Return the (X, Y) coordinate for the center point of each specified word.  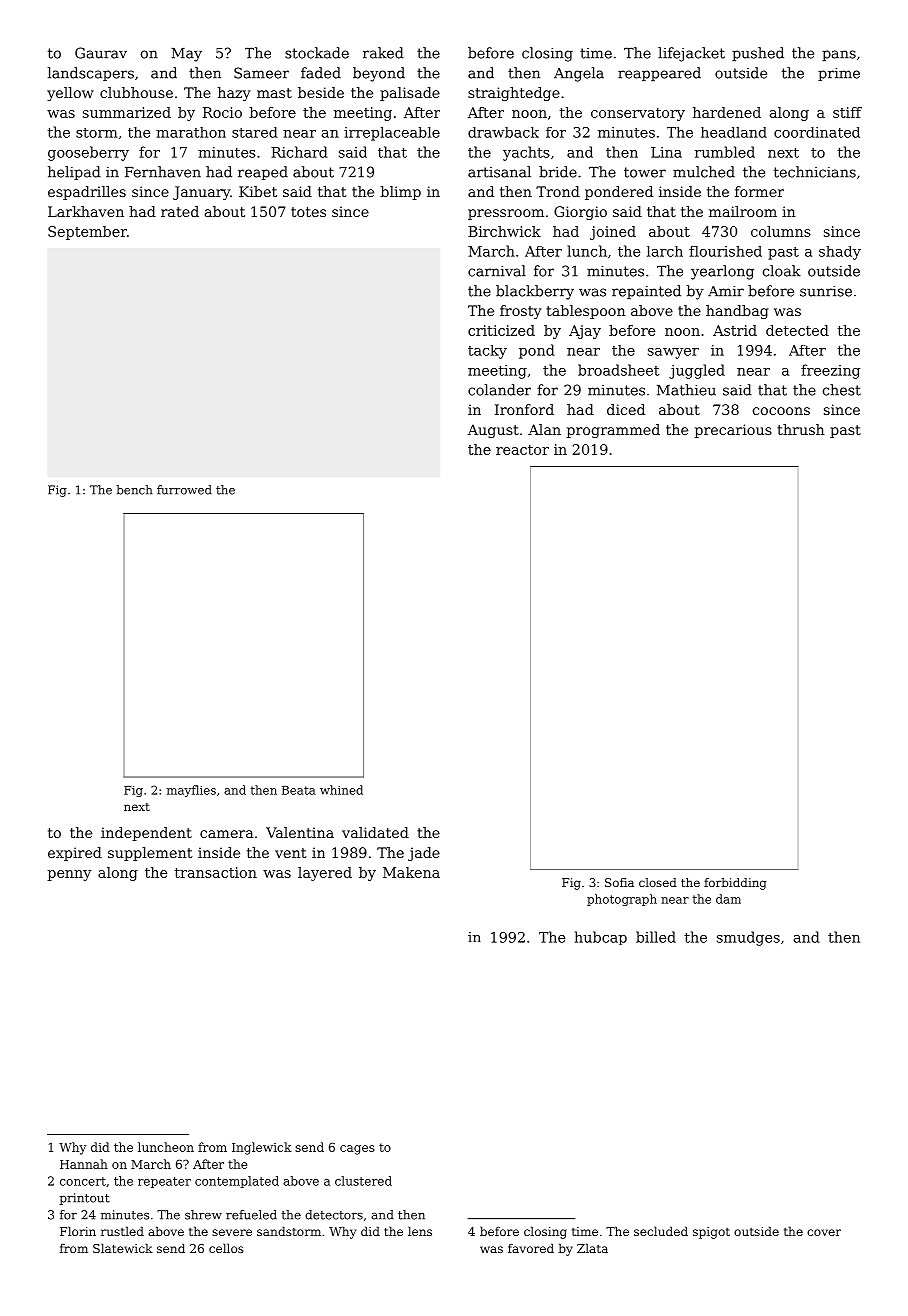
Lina (666, 152)
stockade (317, 53)
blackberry (535, 292)
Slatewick (123, 1248)
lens (420, 1231)
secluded (661, 1231)
